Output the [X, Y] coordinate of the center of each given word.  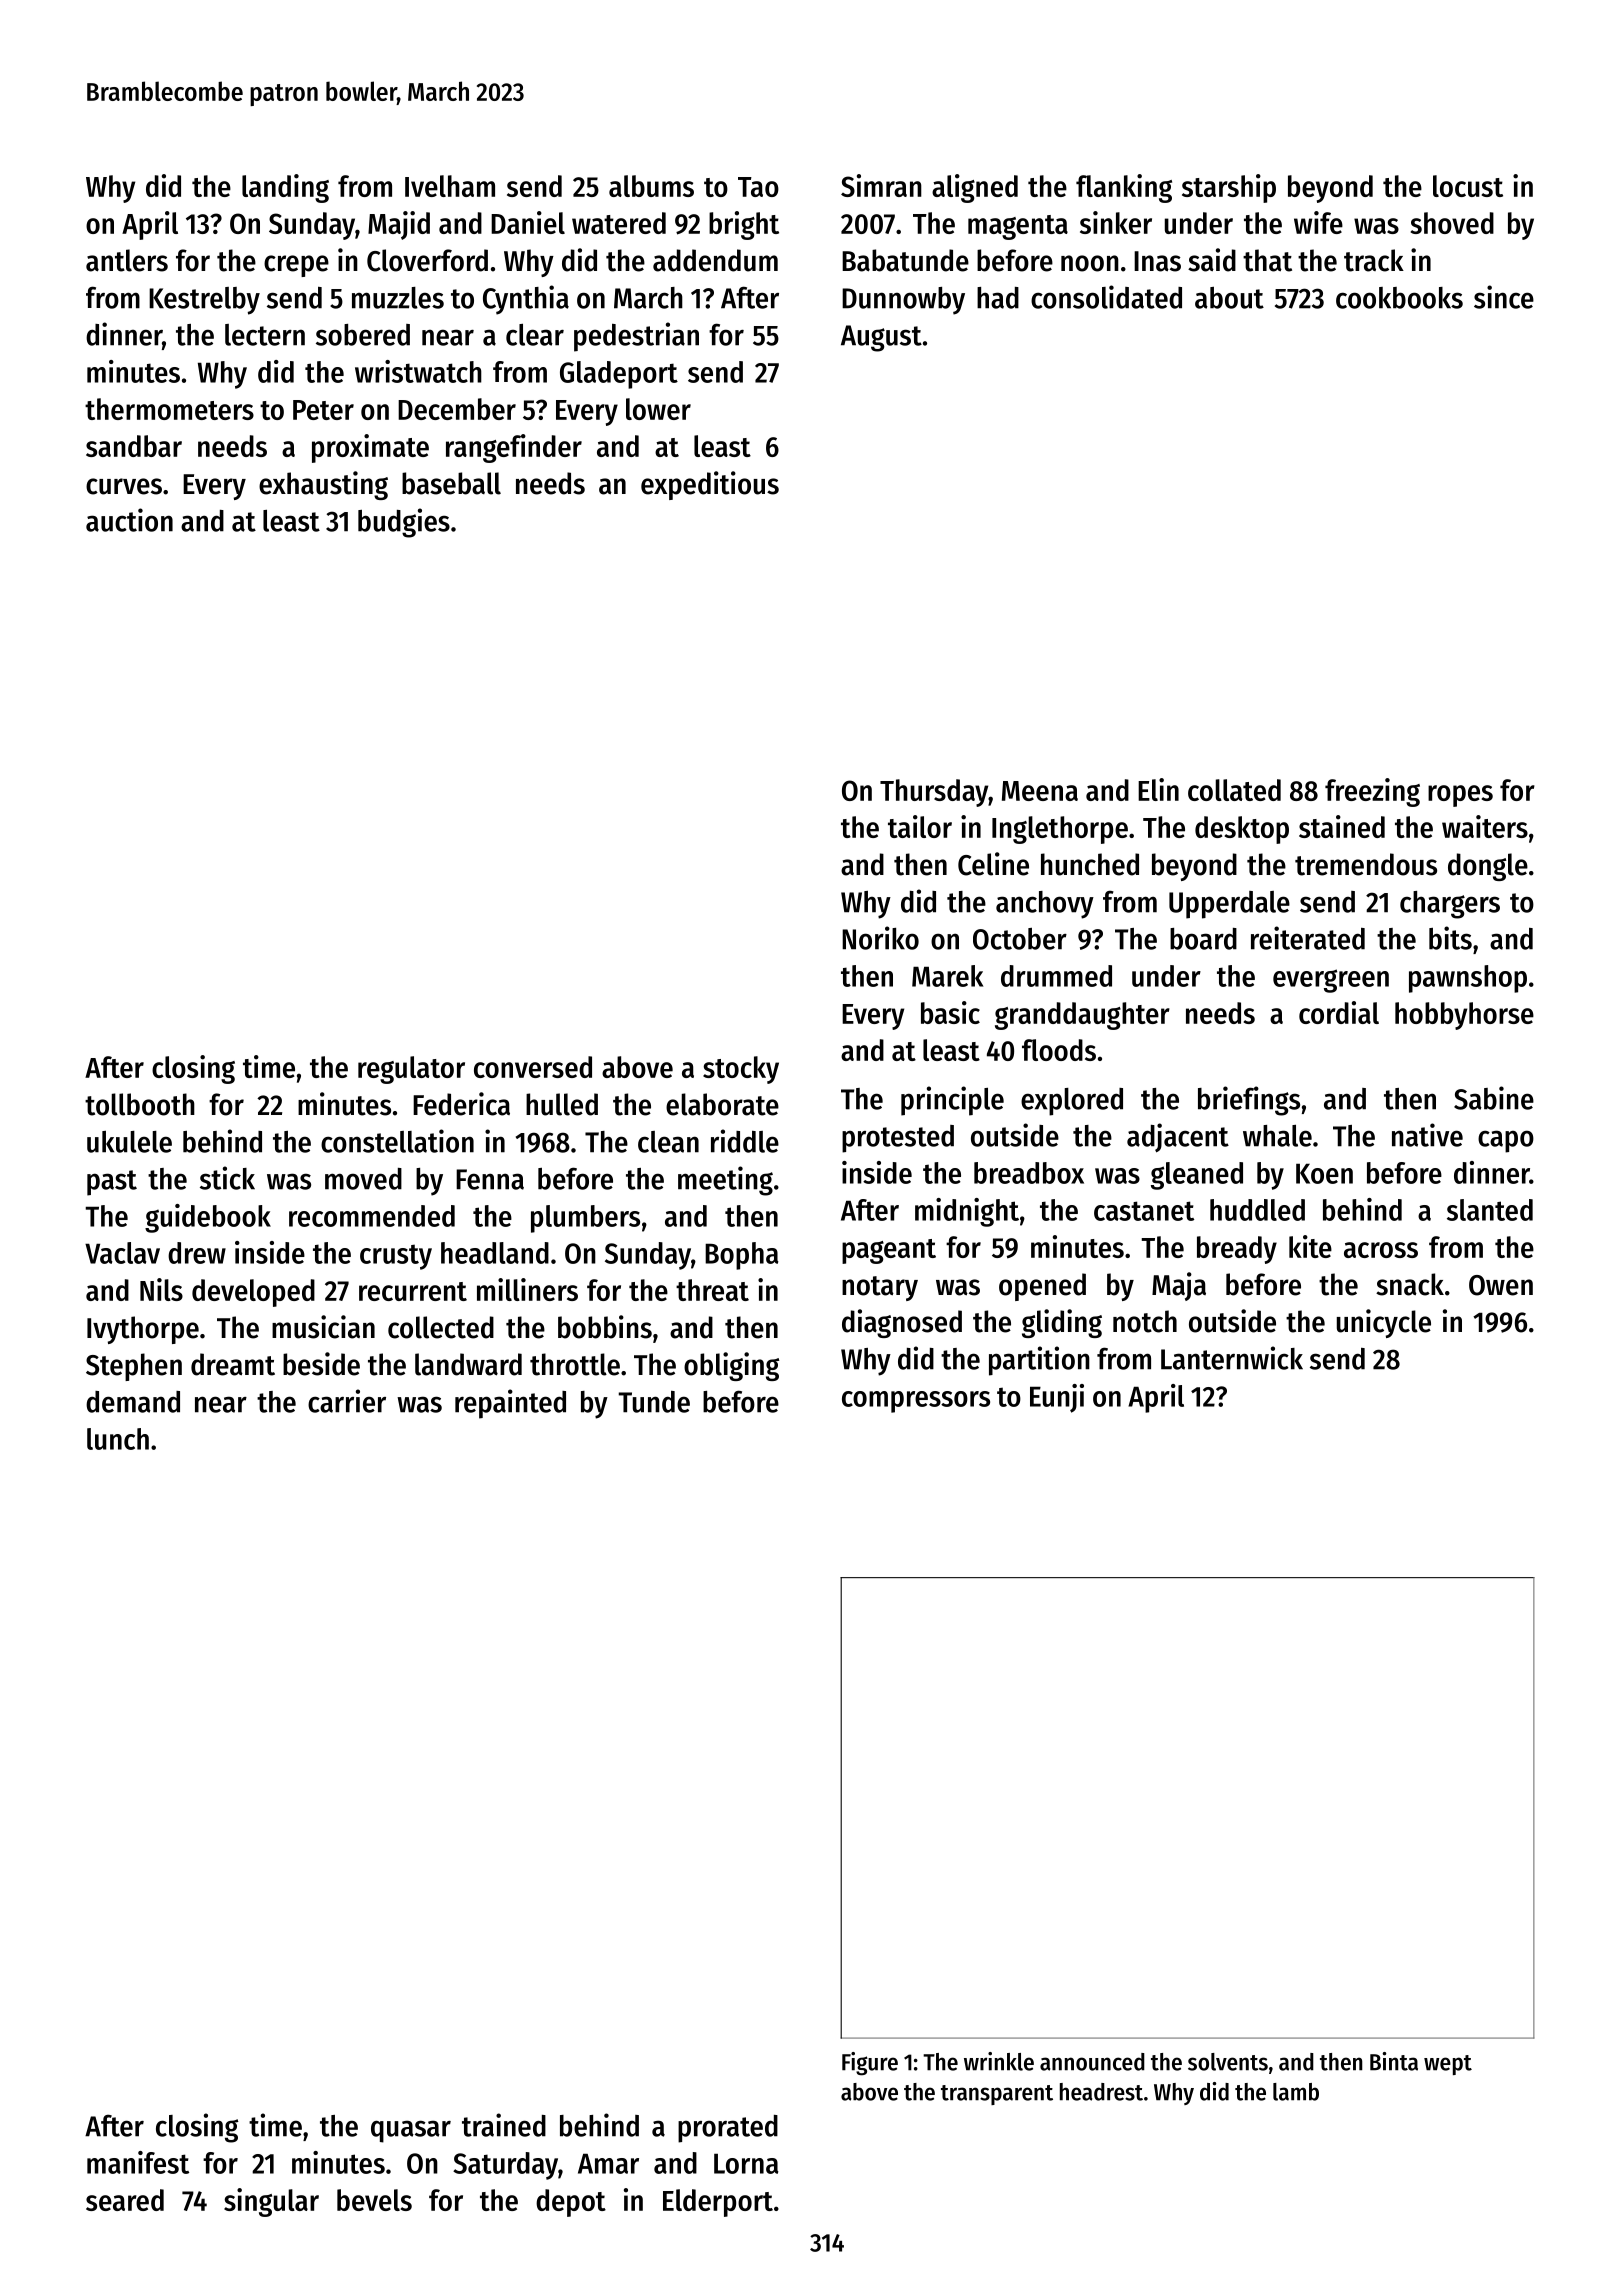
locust [1468, 186]
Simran [881, 185]
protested [898, 1139]
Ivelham [450, 186]
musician [323, 1327]
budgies [404, 523]
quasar [411, 2131]
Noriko [880, 938]
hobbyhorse [1464, 1016]
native [1427, 1135]
